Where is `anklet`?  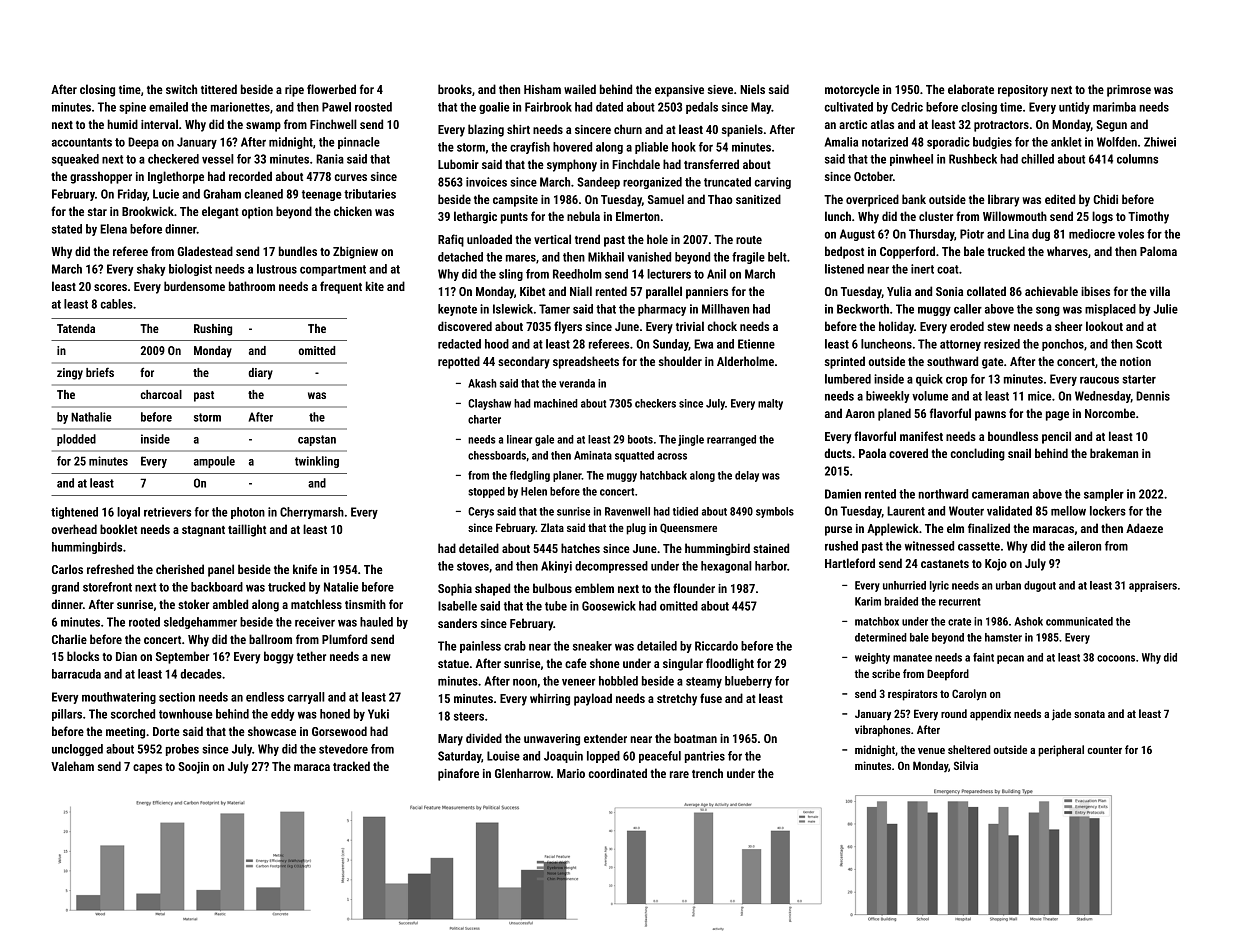 anklet is located at coordinates (1066, 142).
